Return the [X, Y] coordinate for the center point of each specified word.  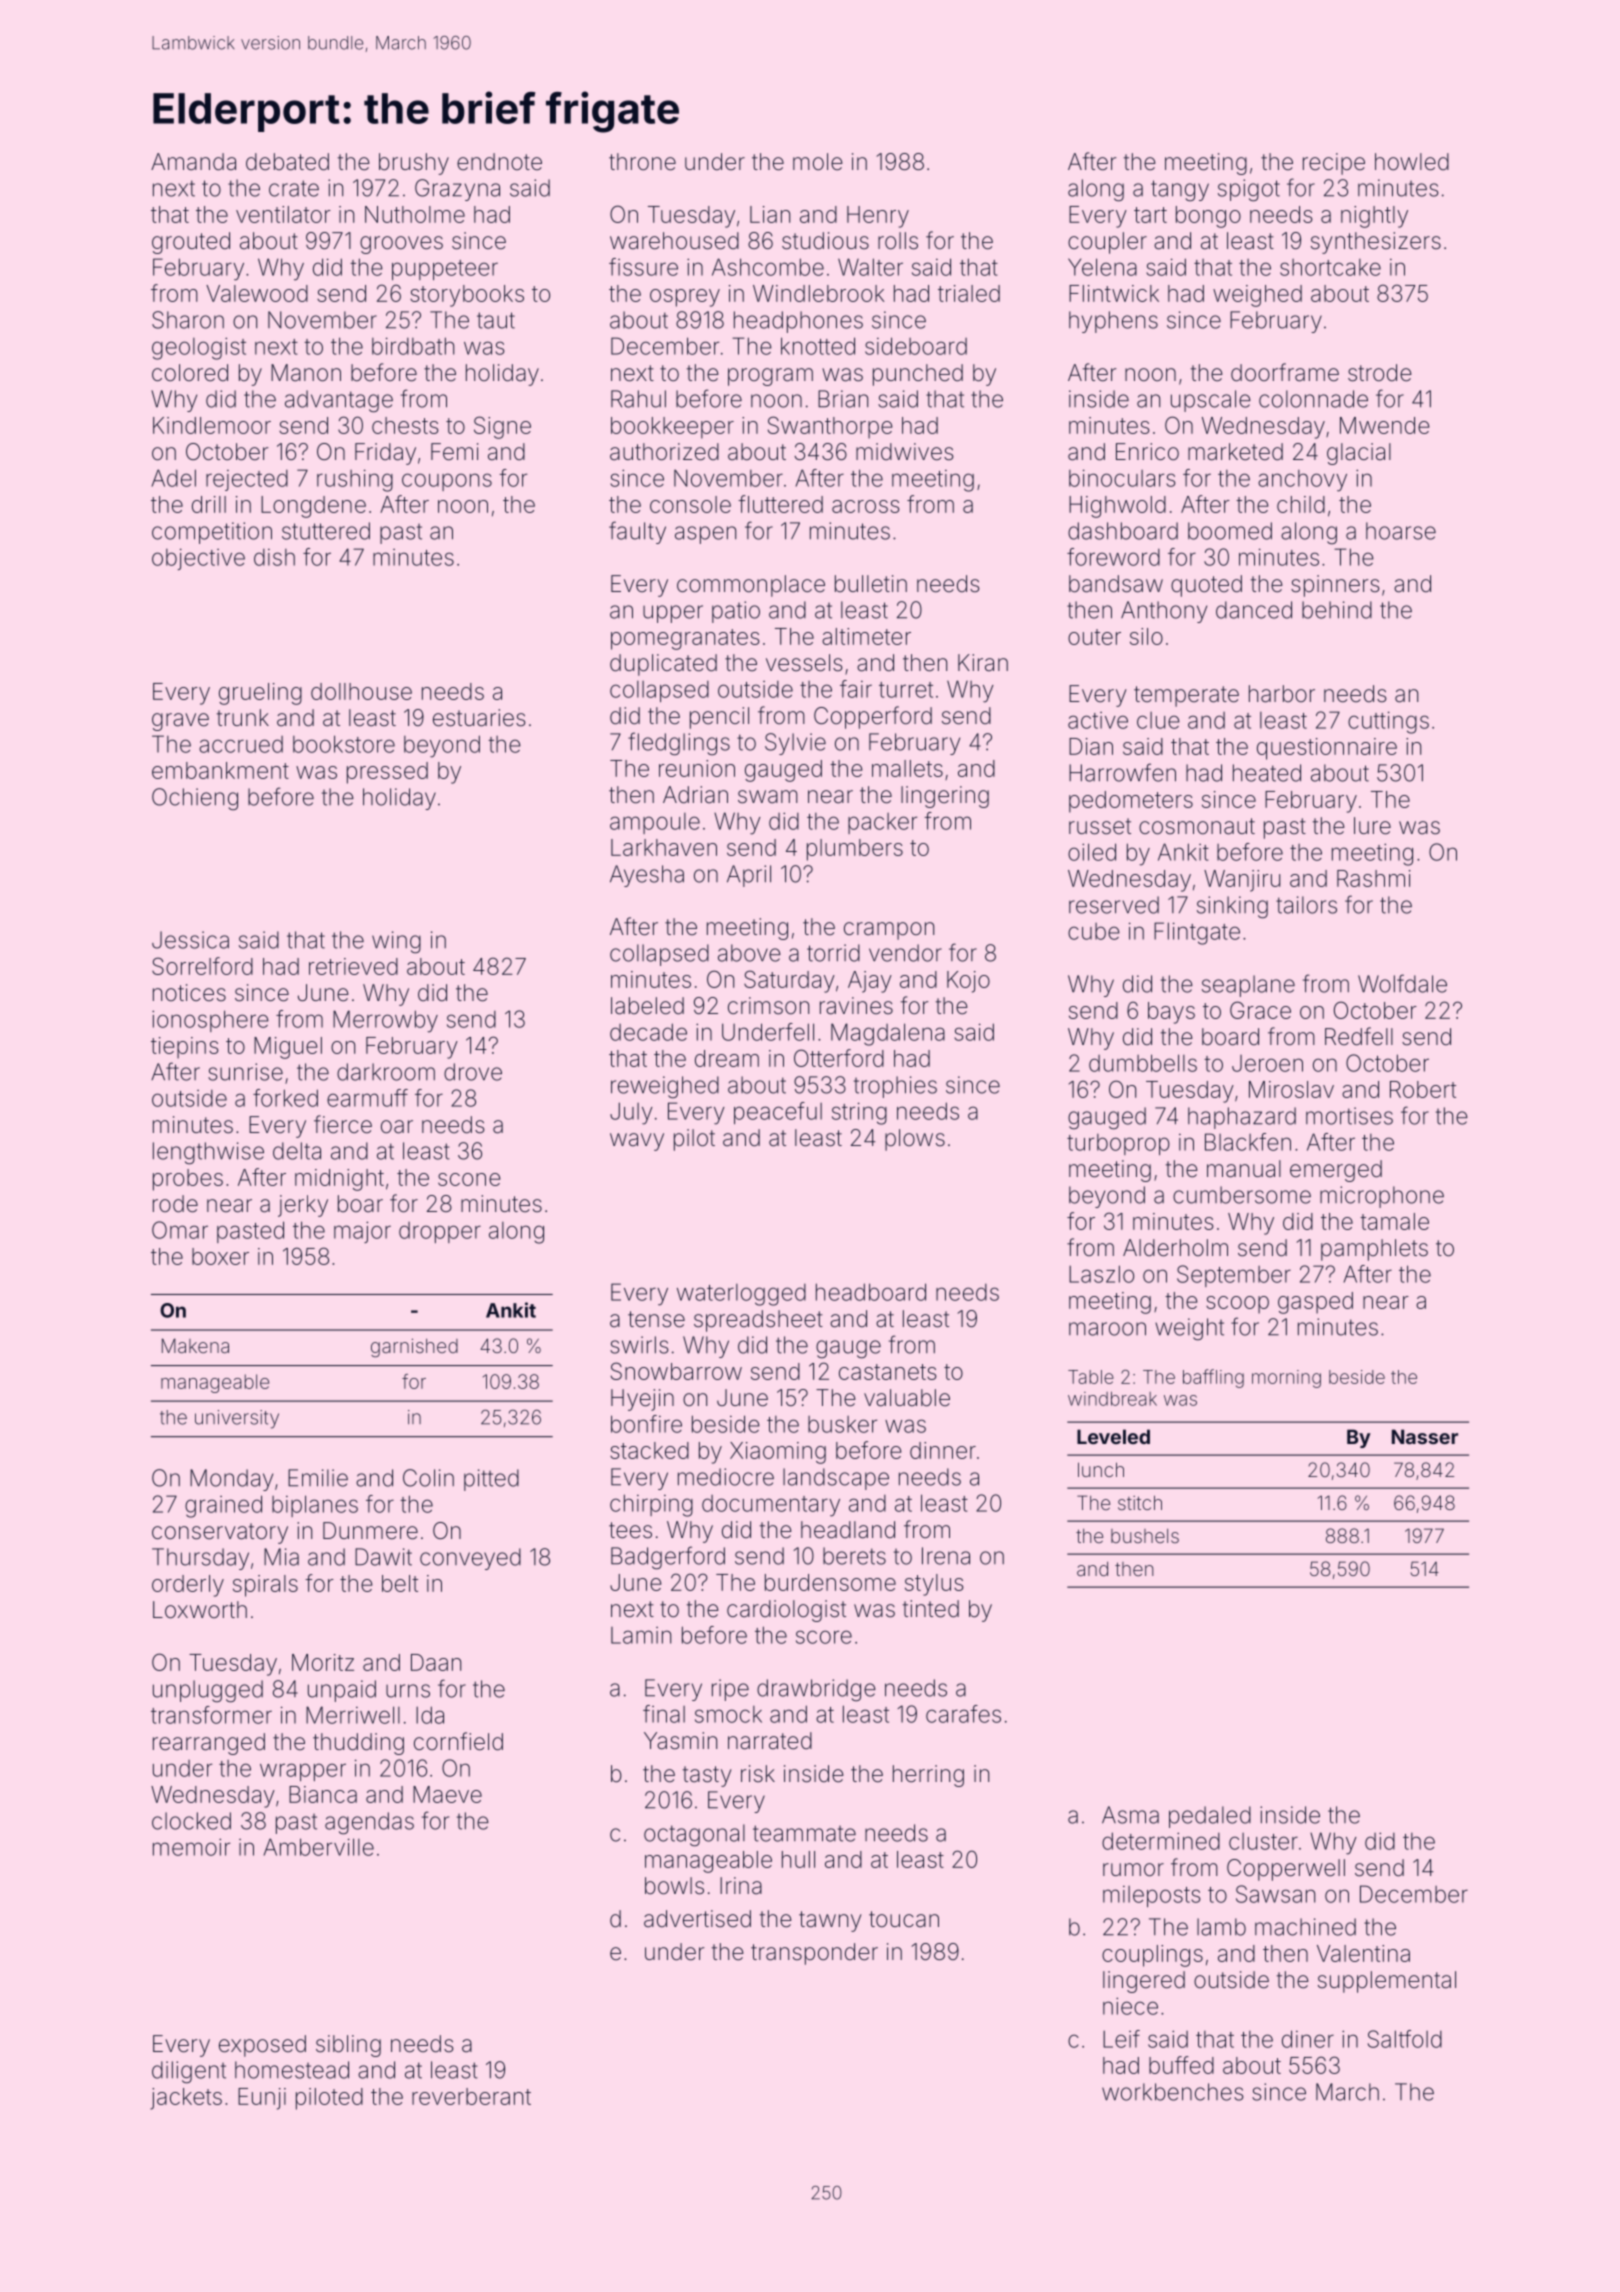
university [237, 1419]
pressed [387, 773]
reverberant [471, 2096]
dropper [440, 1232]
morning [1286, 1379]
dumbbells [1143, 1063]
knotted [818, 346]
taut [496, 320]
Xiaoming [778, 1453]
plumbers [855, 850]
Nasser [1425, 1436]
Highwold [1117, 507]
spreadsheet [758, 1321]
